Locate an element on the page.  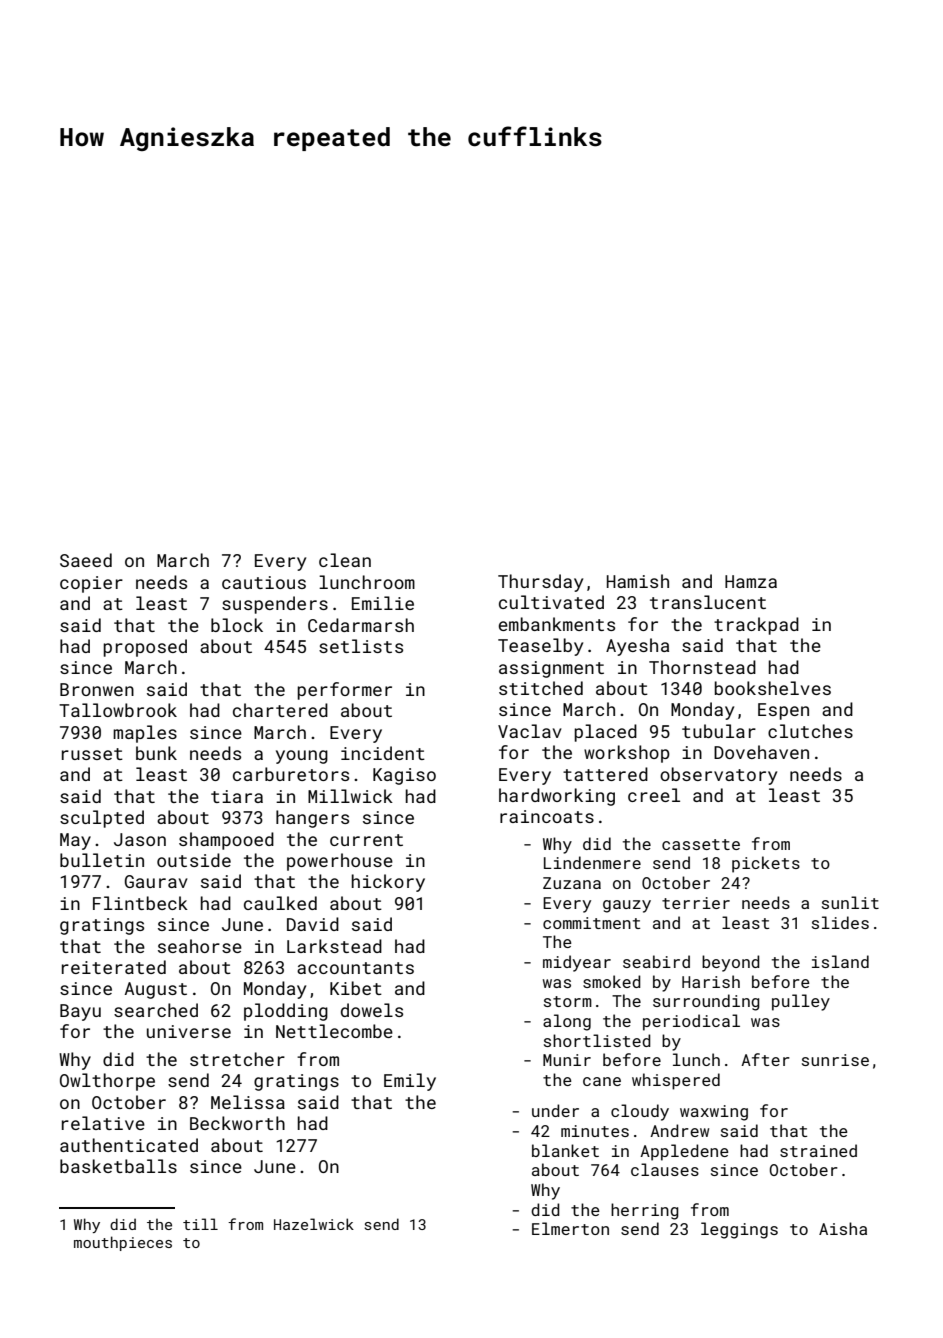
mouthpieces is located at coordinates (123, 1243).
